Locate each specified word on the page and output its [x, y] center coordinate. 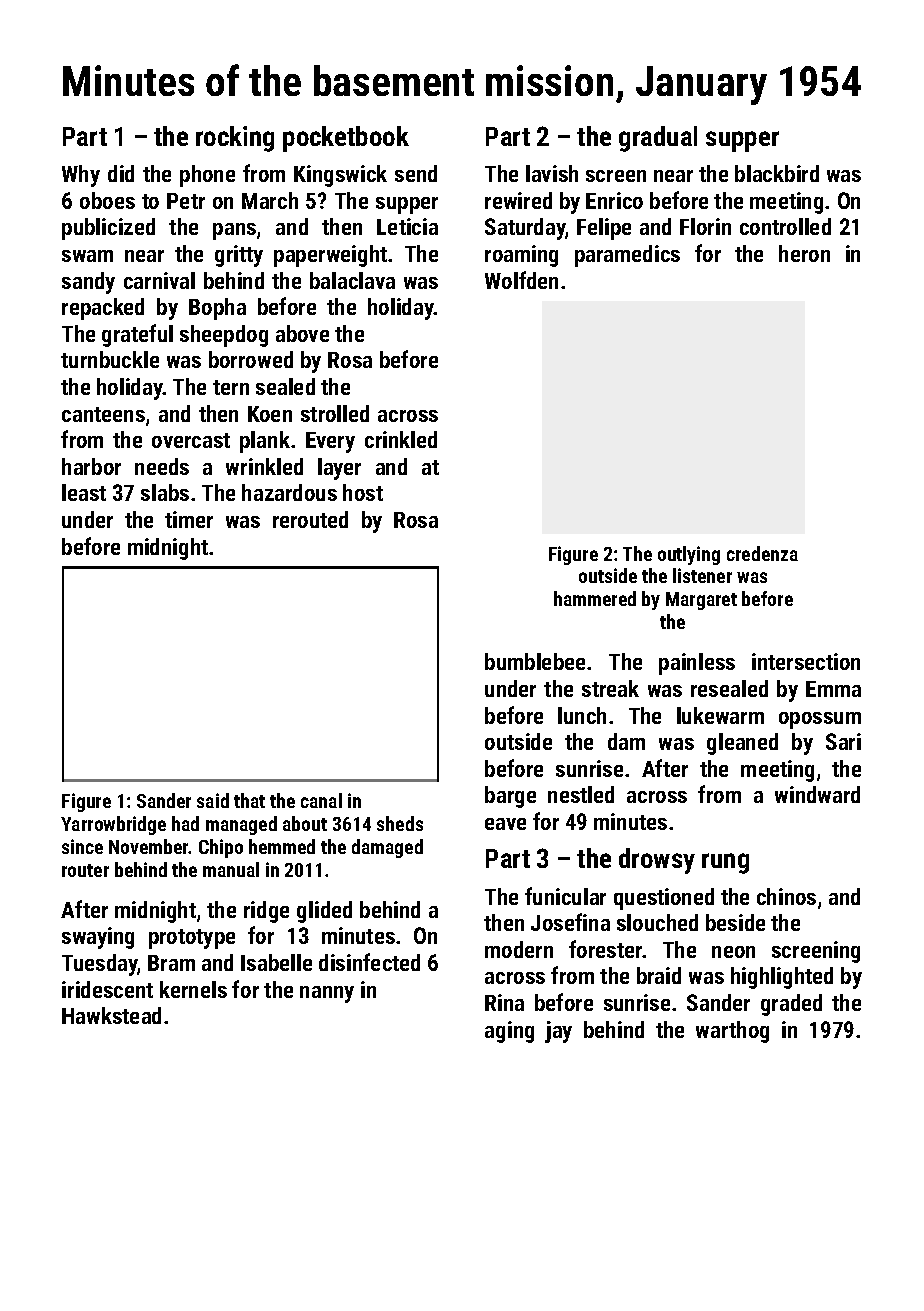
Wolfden [521, 280]
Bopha [217, 309]
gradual [658, 139]
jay [558, 1032]
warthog [732, 1032]
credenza [762, 553]
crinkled [401, 439]
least [84, 492]
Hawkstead [111, 1015]
